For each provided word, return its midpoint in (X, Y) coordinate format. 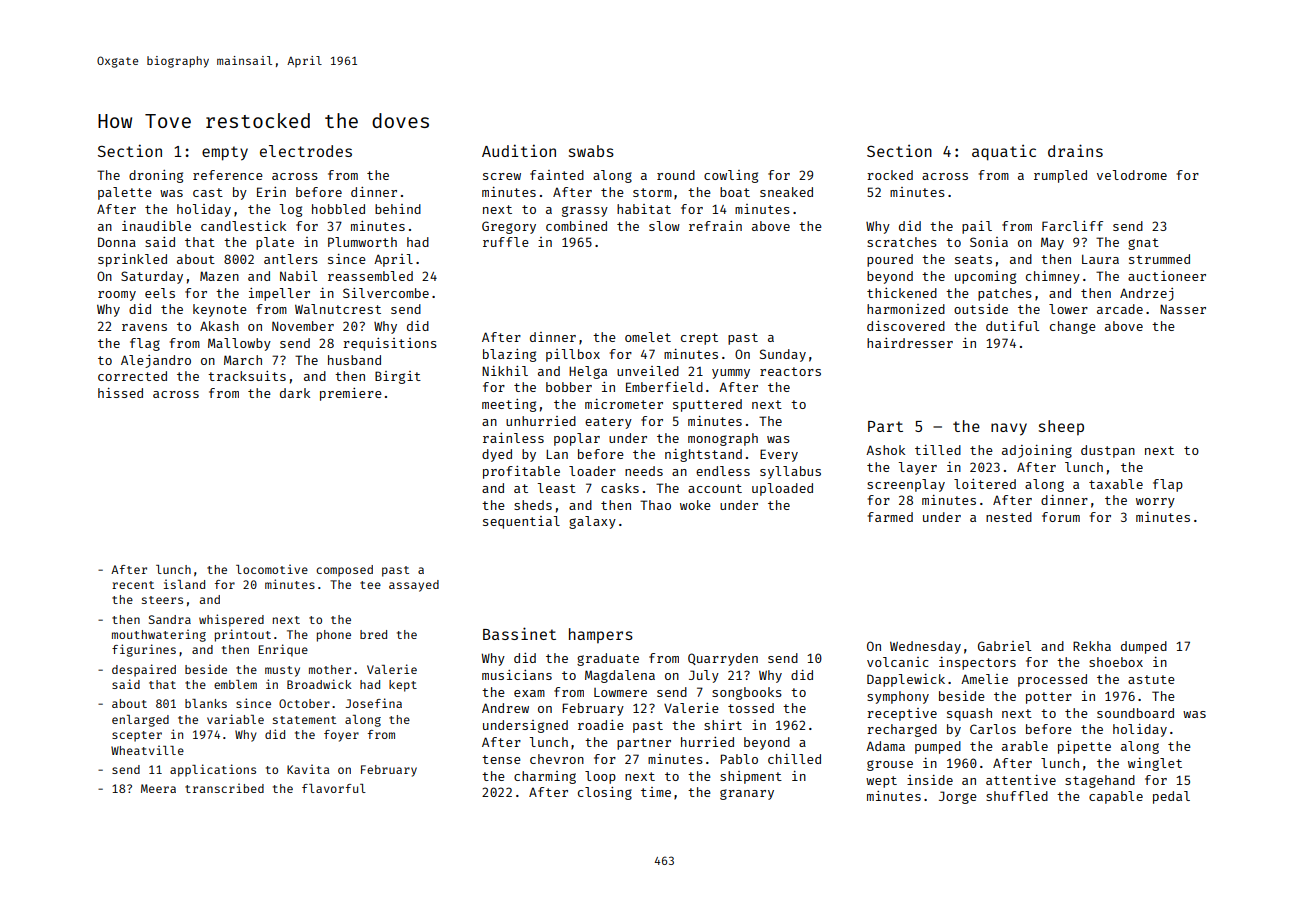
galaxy (592, 522)
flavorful (334, 788)
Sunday (783, 355)
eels (160, 293)
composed (344, 571)
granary (747, 794)
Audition (519, 150)
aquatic (1004, 153)
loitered (985, 484)
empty (225, 153)
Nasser (1183, 309)
